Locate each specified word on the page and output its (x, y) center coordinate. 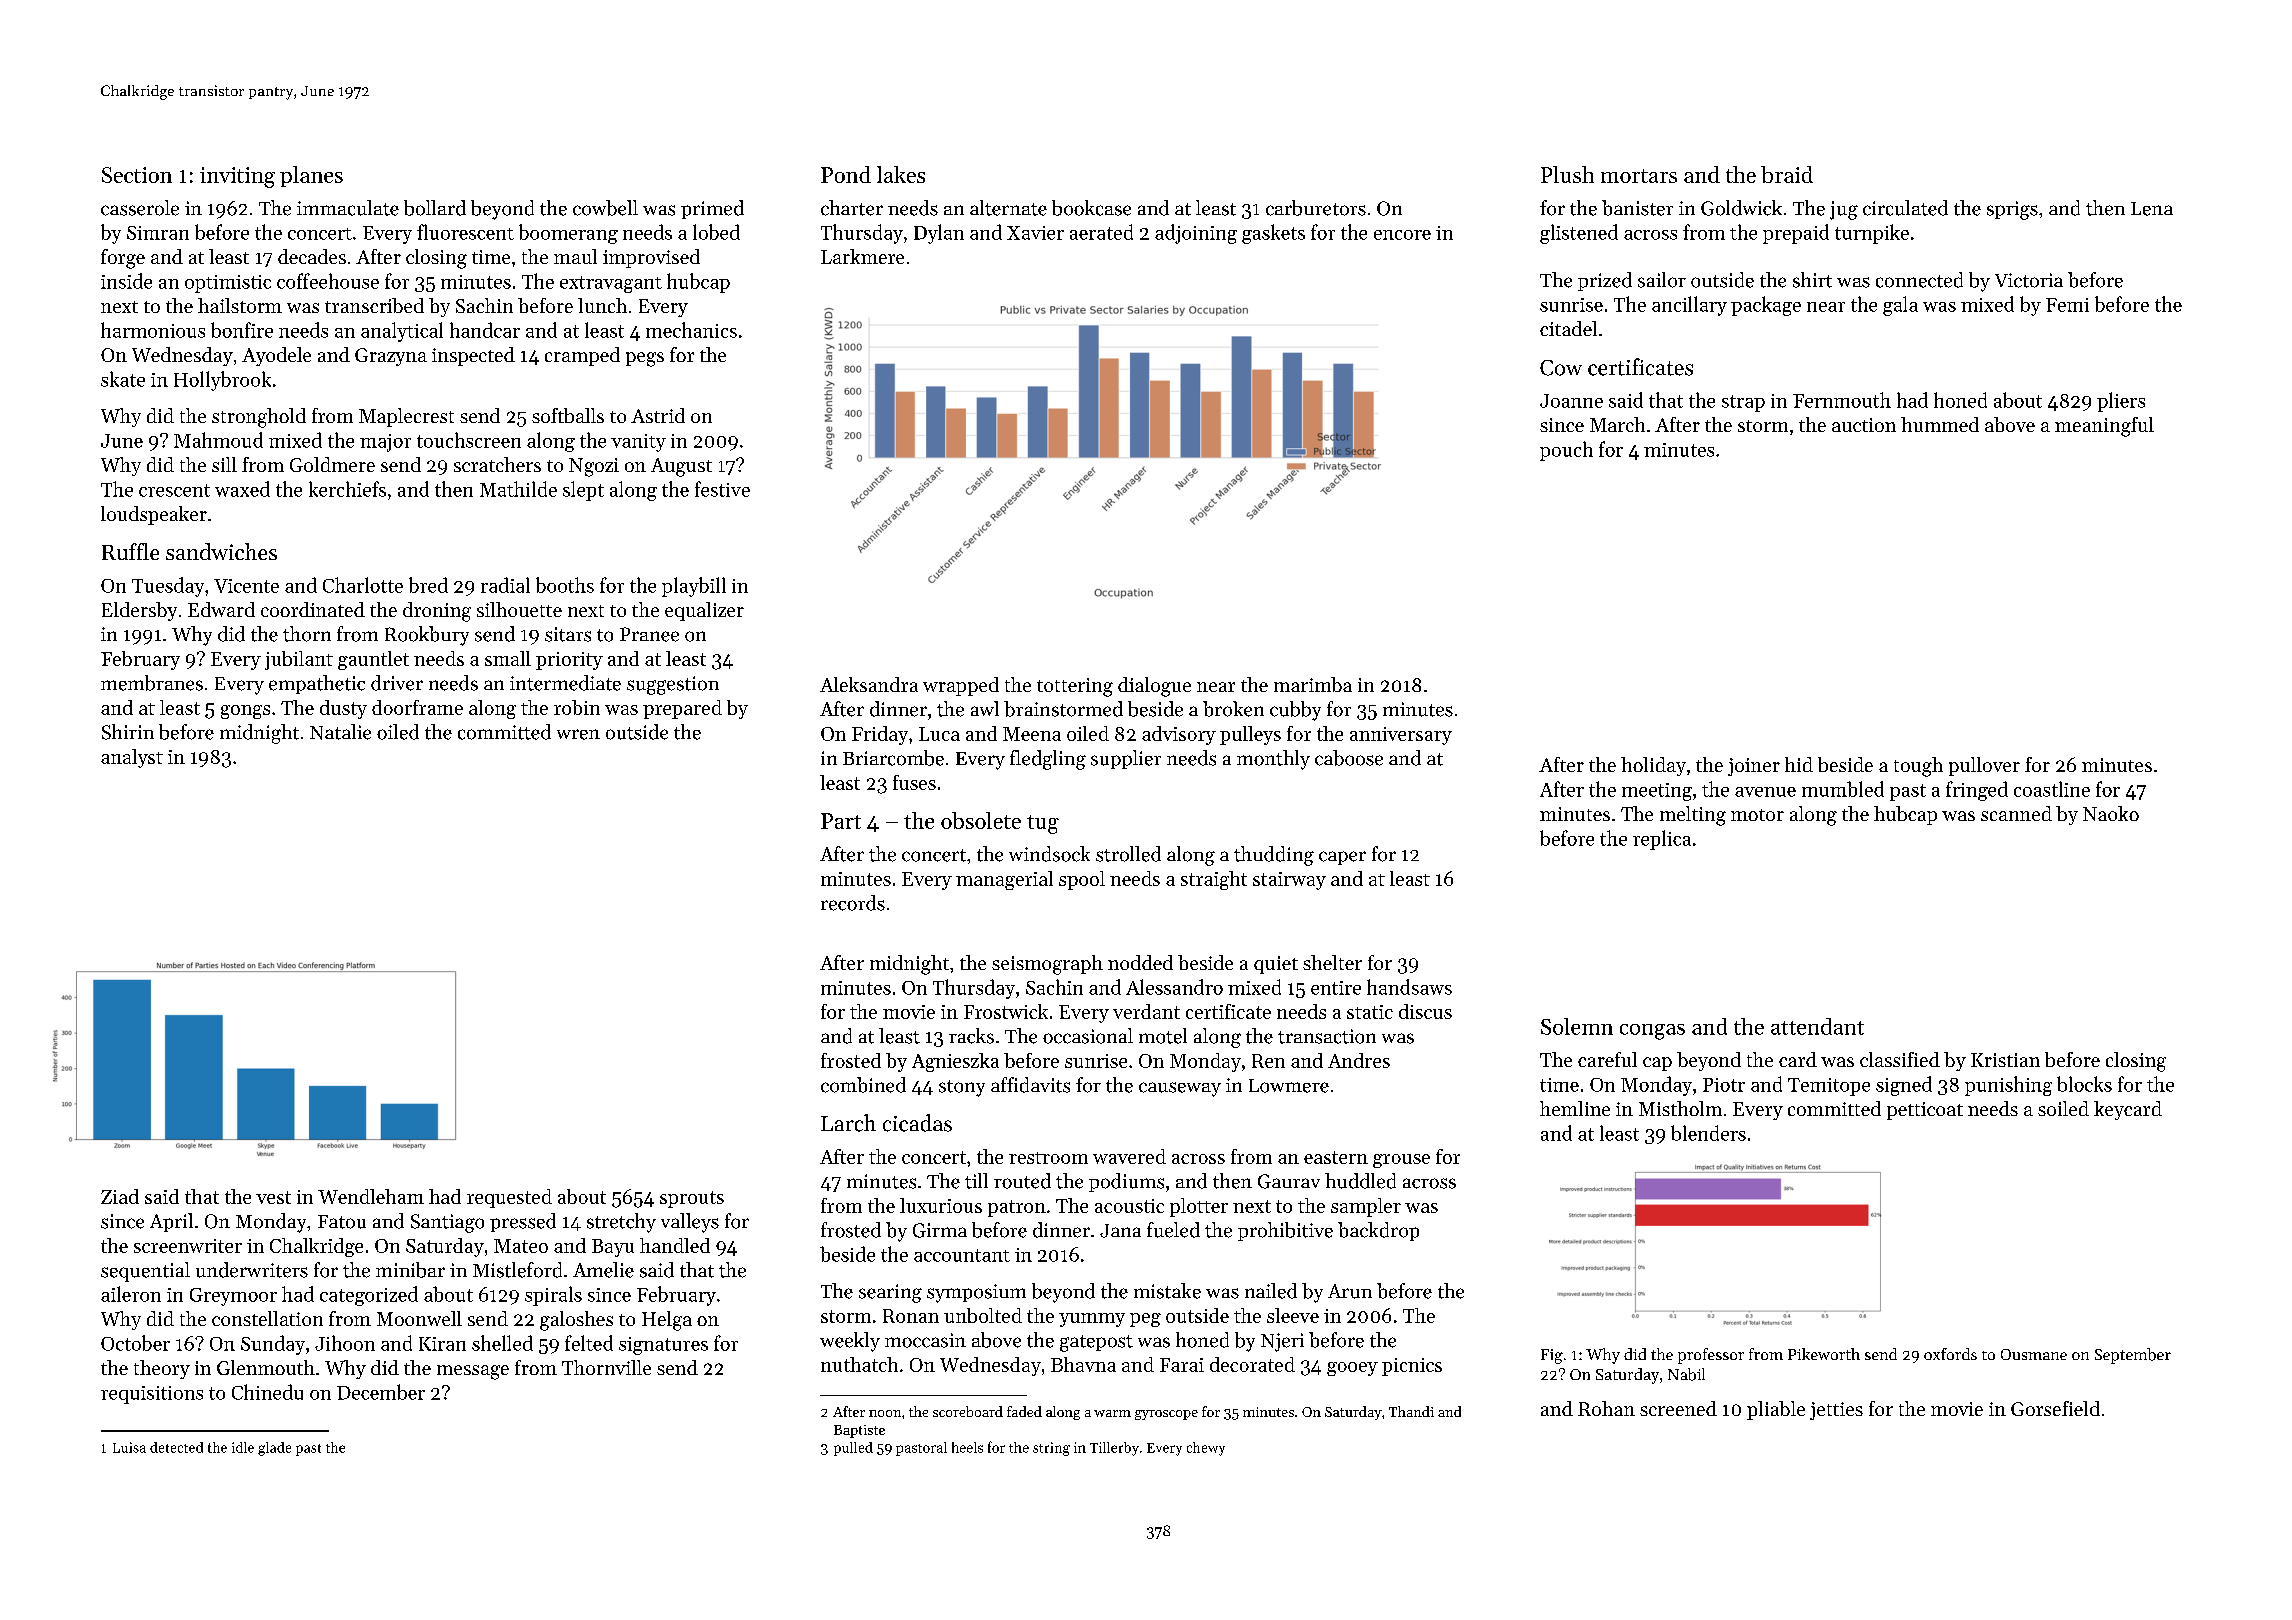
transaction (1327, 1036)
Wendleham (371, 1196)
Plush (1567, 174)
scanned (2016, 813)
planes (311, 176)
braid (1787, 174)
